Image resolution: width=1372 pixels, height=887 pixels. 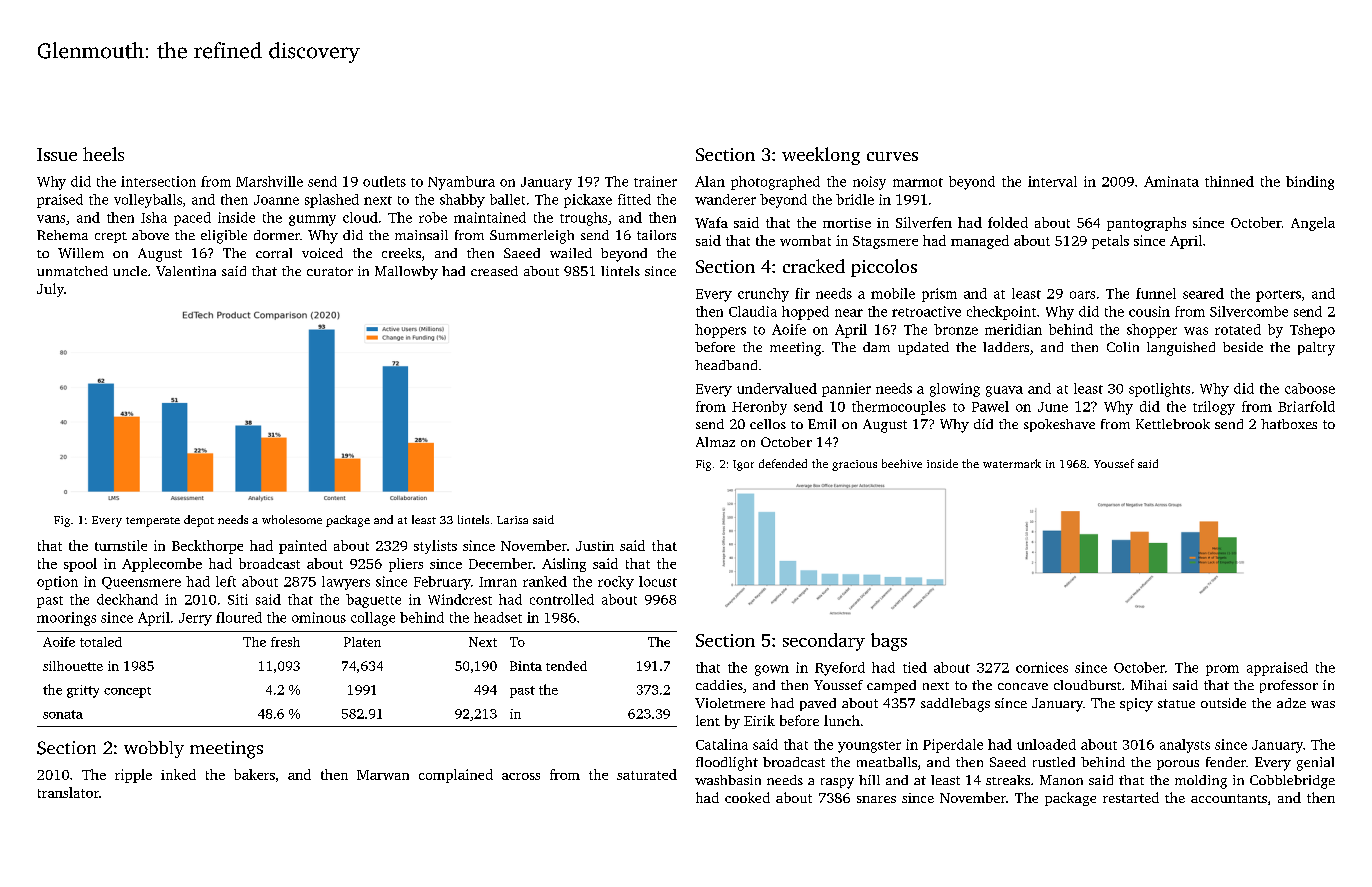 What do you see at coordinates (802, 293) in the document?
I see `fir` at bounding box center [802, 293].
